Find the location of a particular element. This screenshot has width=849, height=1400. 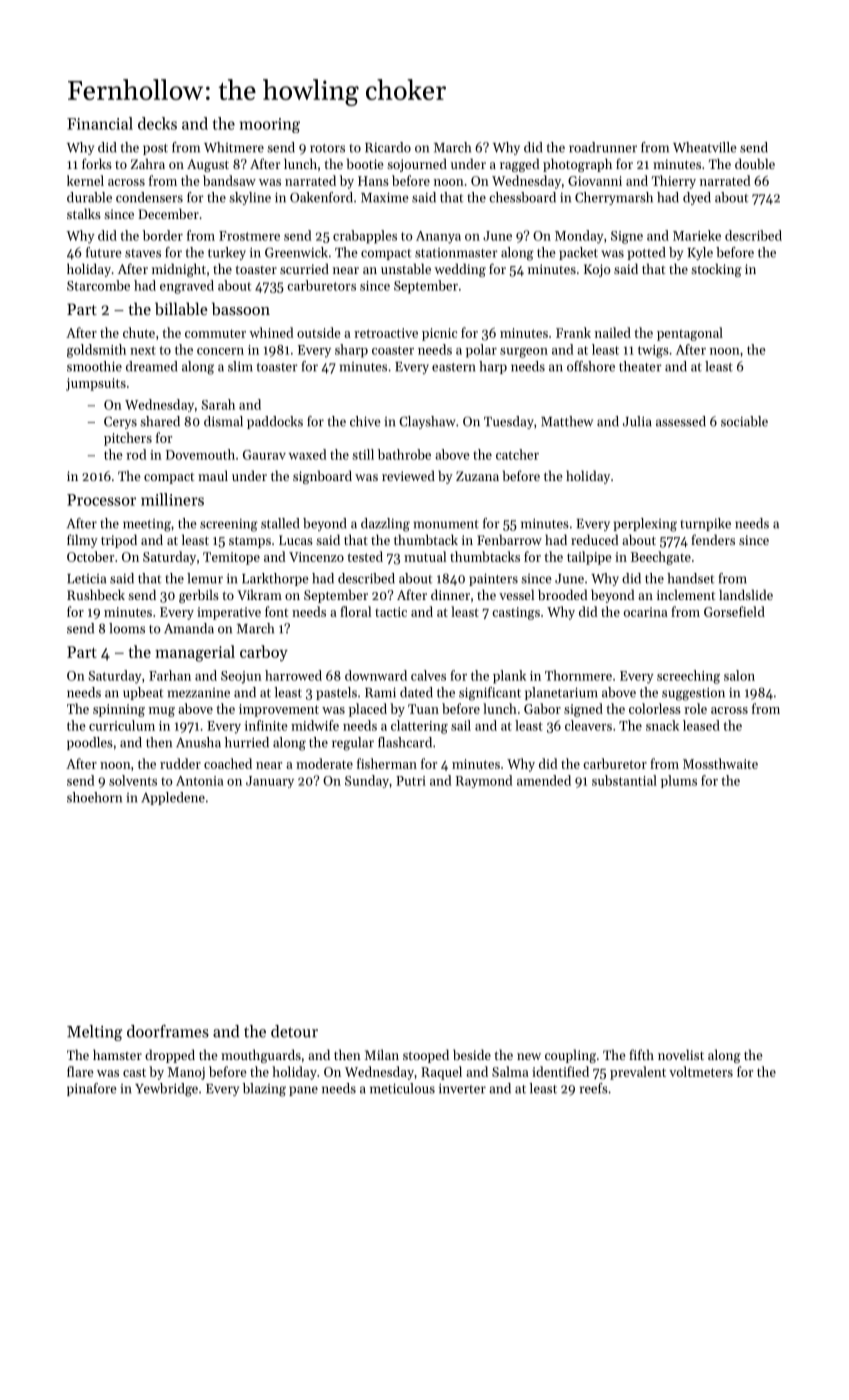

salon is located at coordinates (739, 675).
